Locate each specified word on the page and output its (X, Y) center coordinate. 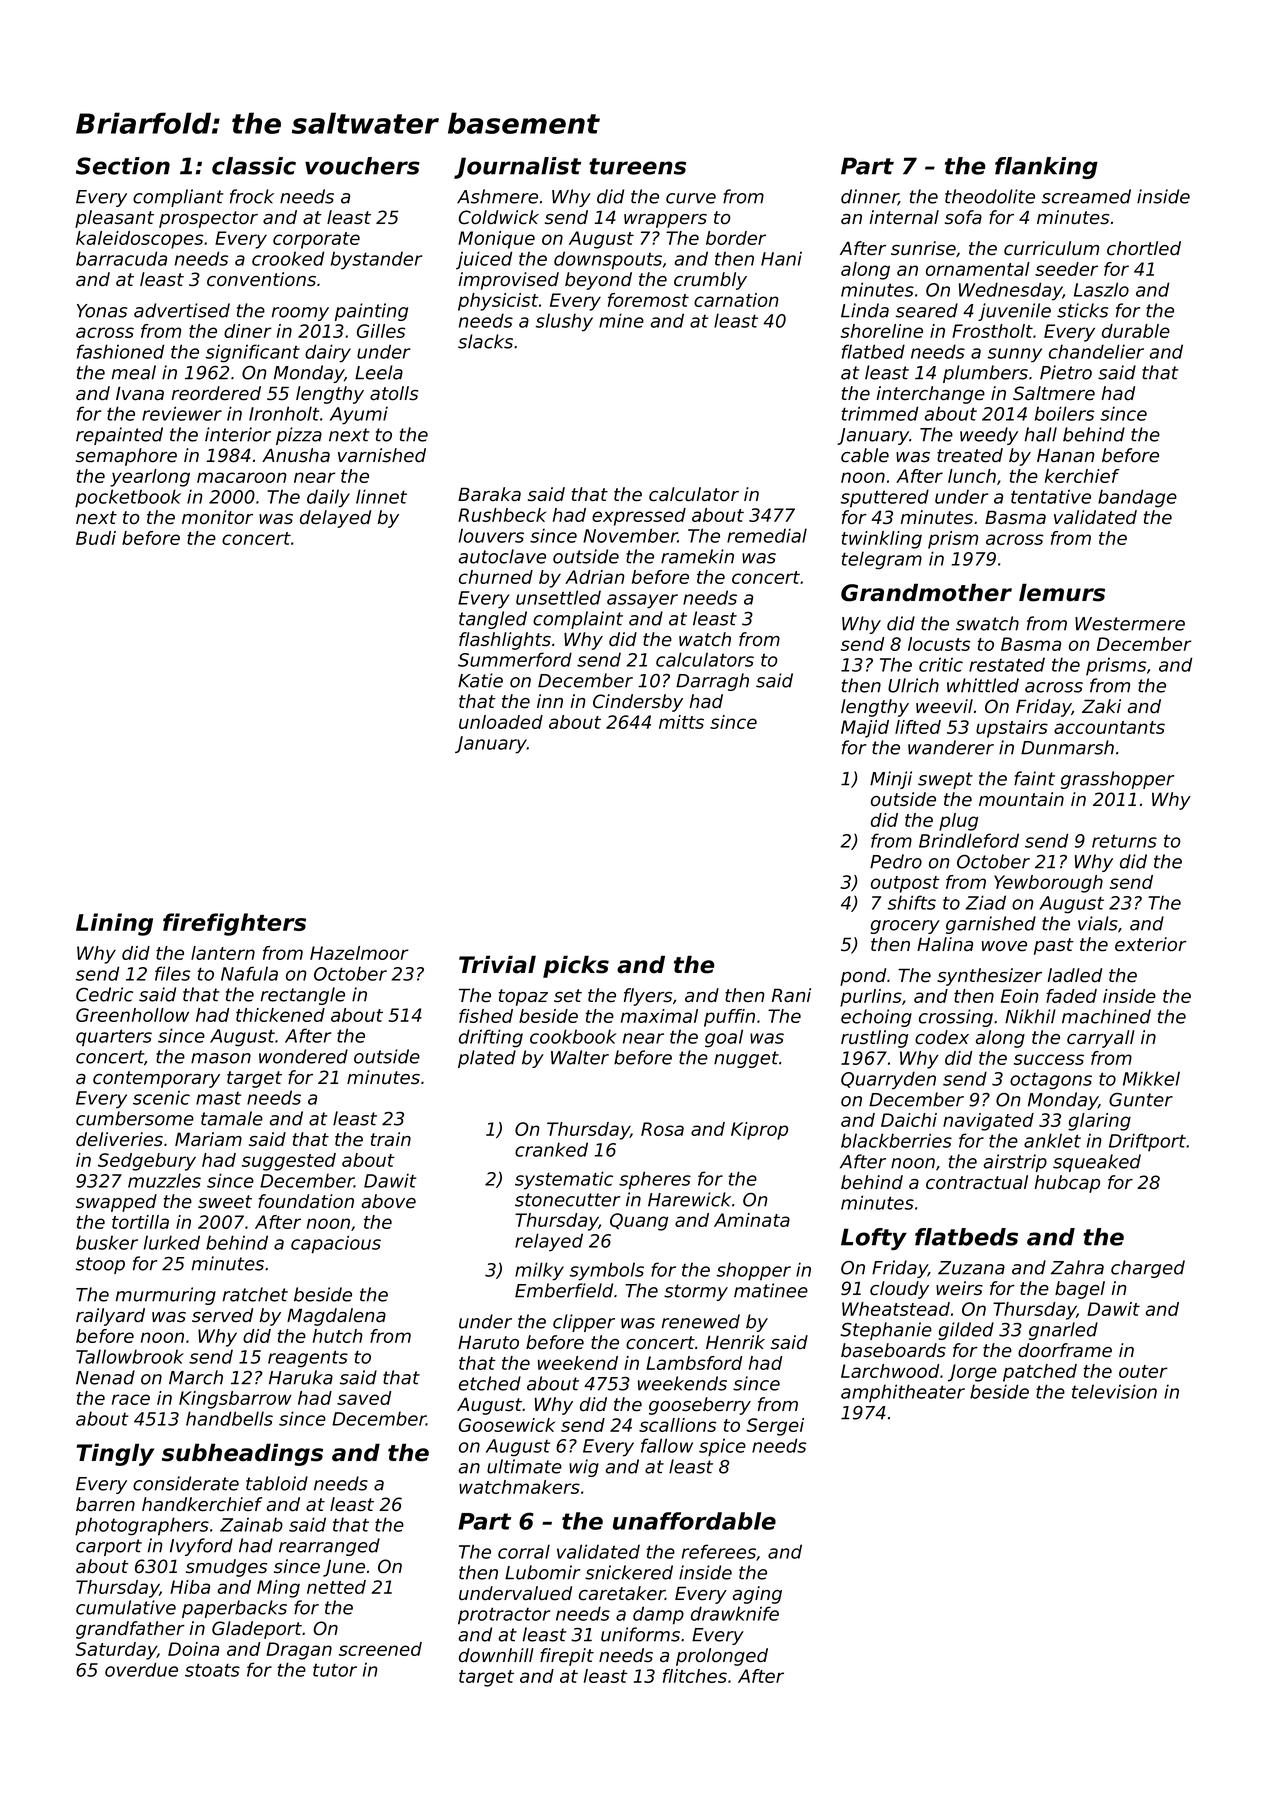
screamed (1086, 196)
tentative (1051, 496)
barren (105, 1504)
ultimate (524, 1466)
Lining (114, 924)
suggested (289, 1162)
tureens (637, 166)
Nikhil (1030, 1016)
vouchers (362, 166)
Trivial (497, 964)
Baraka (489, 494)
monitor (217, 517)
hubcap (1067, 1184)
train (391, 1139)
